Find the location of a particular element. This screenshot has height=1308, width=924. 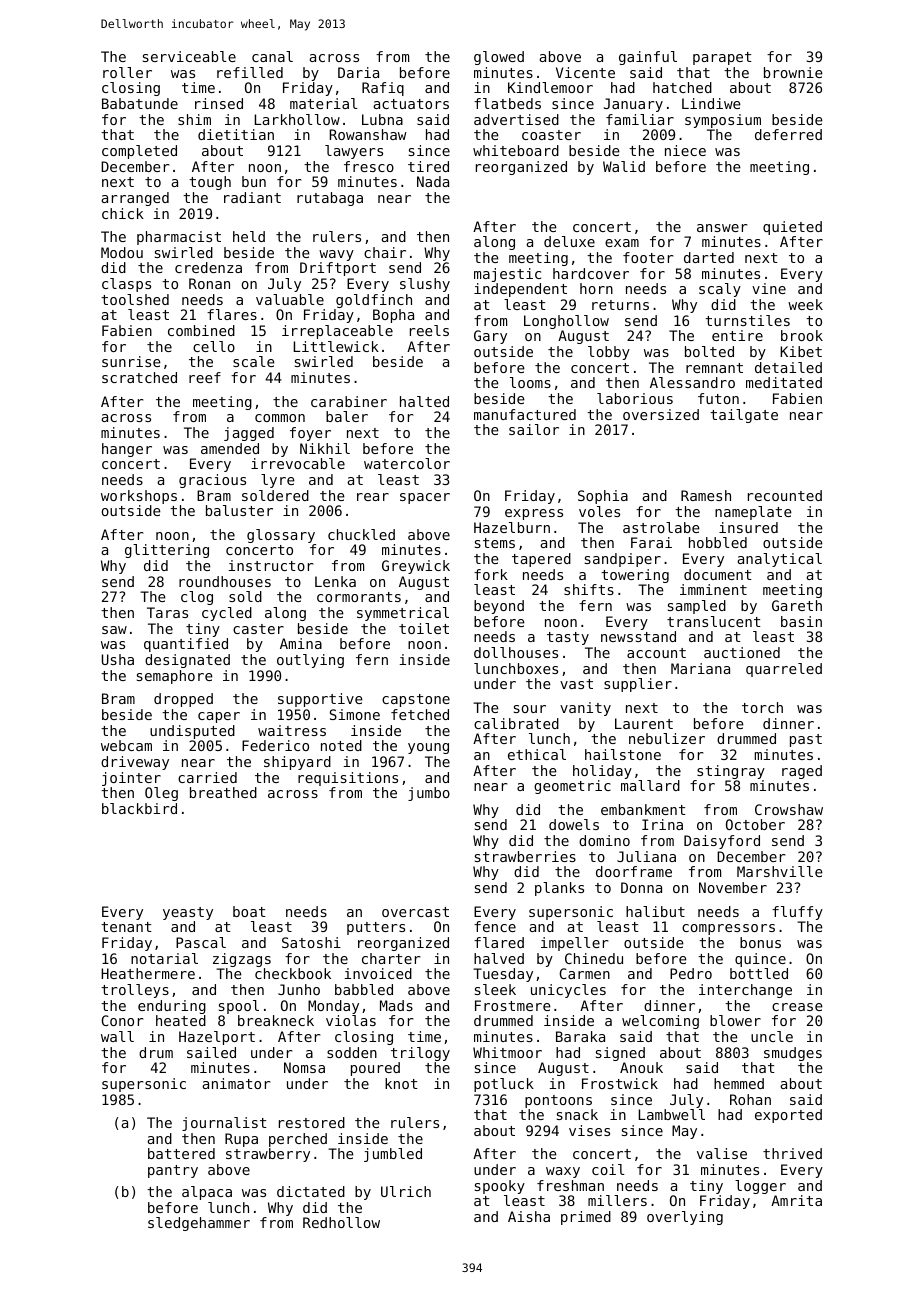

sour is located at coordinates (530, 709).
